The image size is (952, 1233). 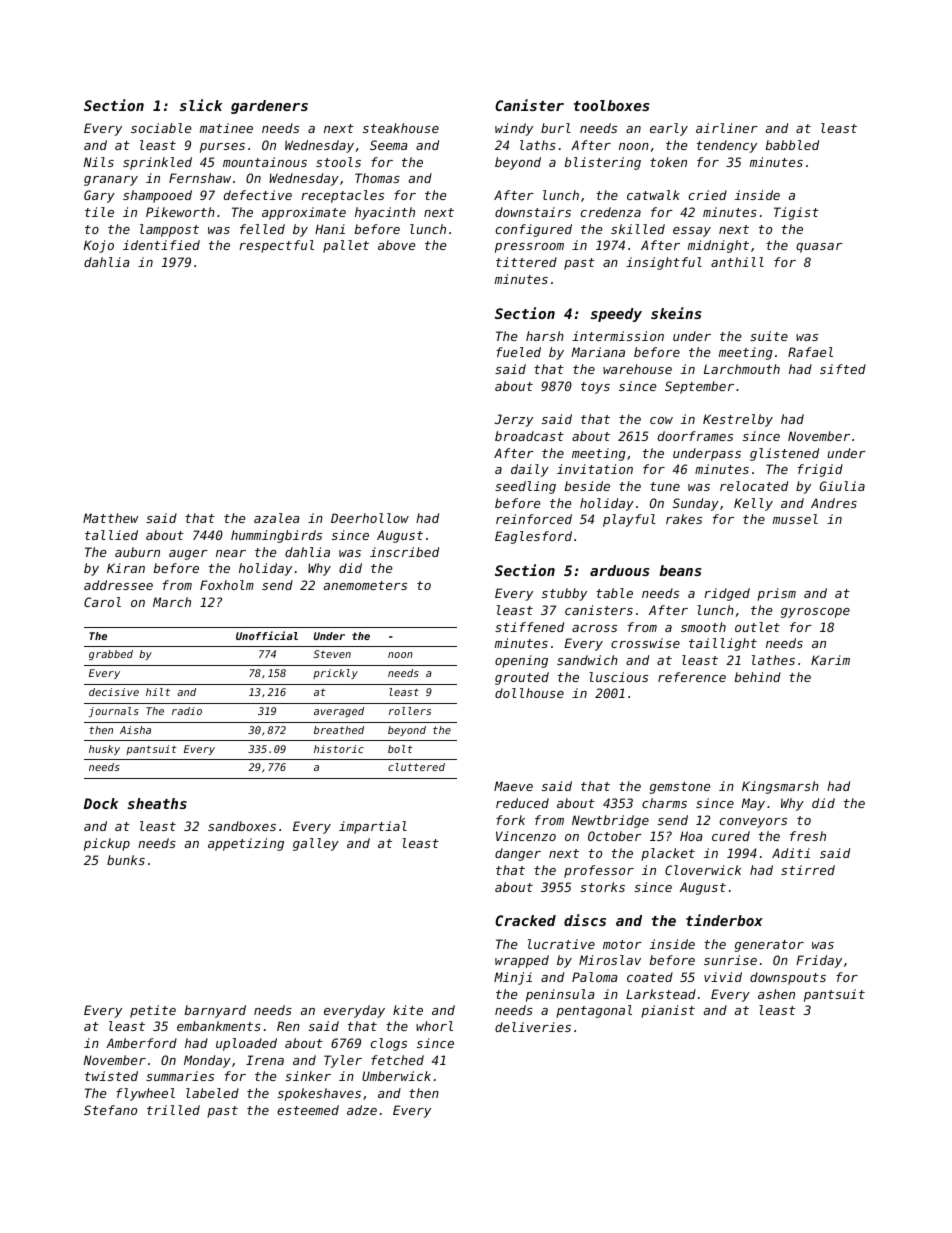 I want to click on appetizing, so click(x=246, y=844).
